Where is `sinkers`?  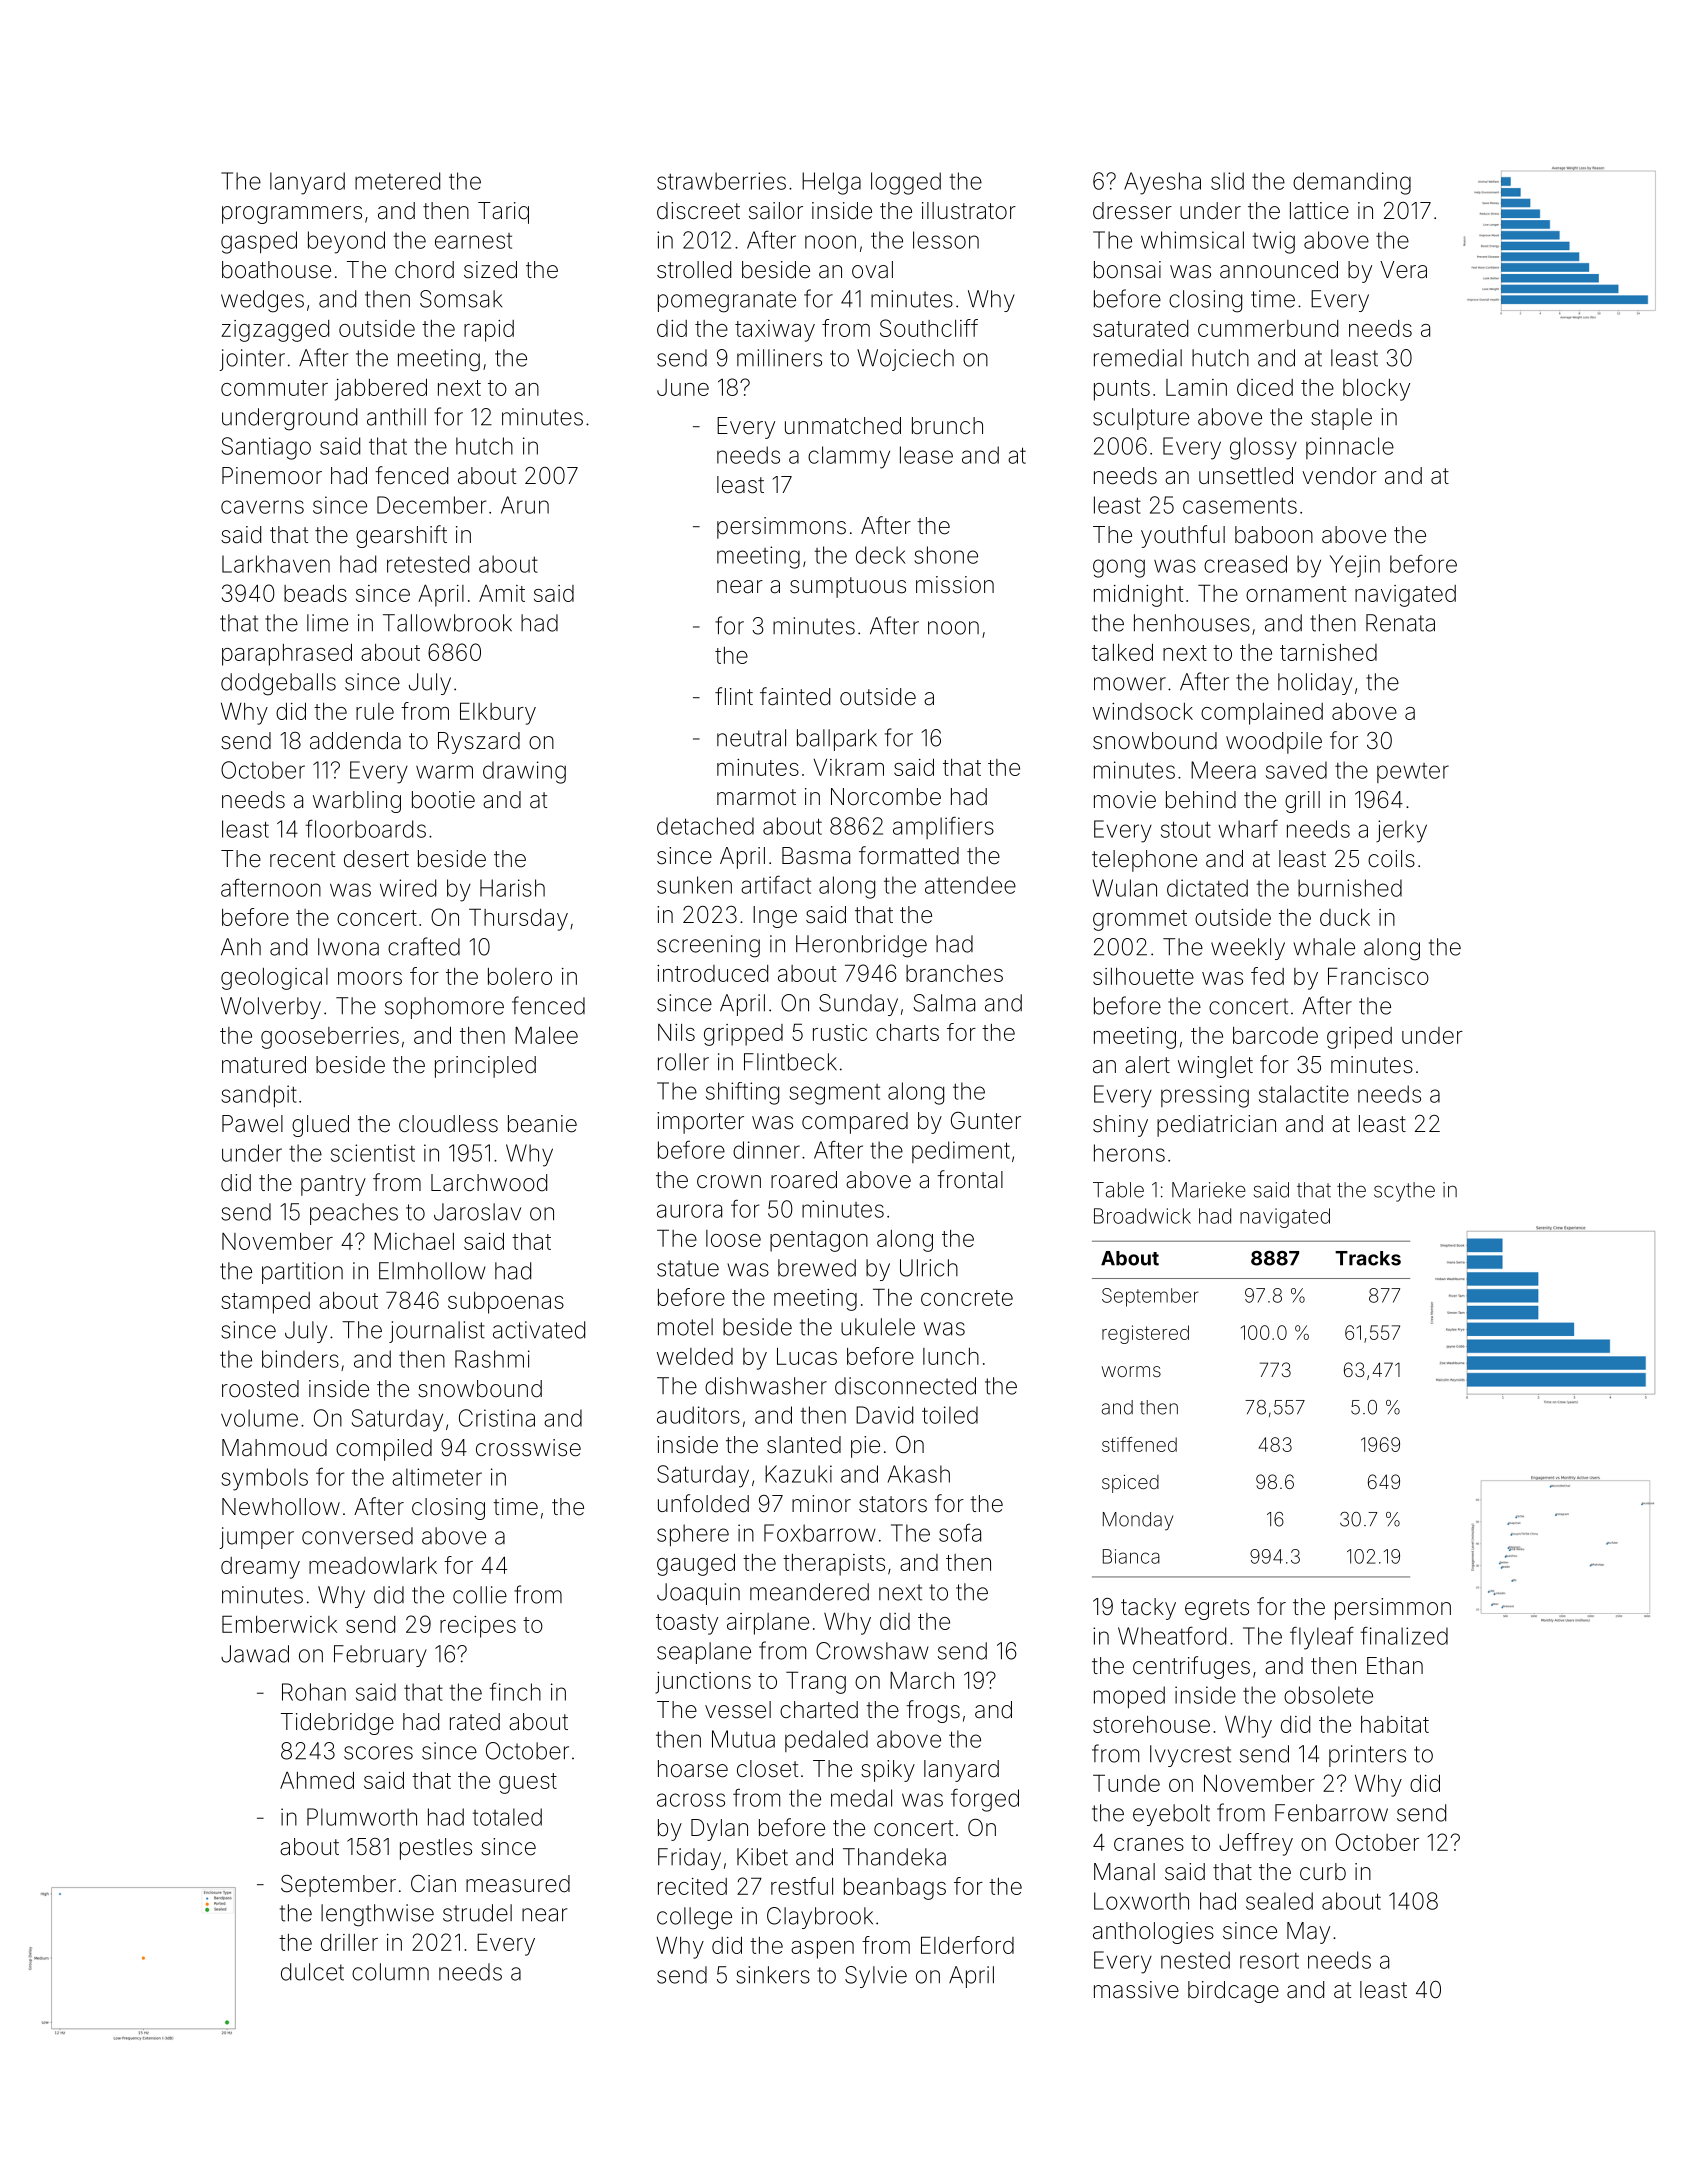 sinkers is located at coordinates (773, 1975).
